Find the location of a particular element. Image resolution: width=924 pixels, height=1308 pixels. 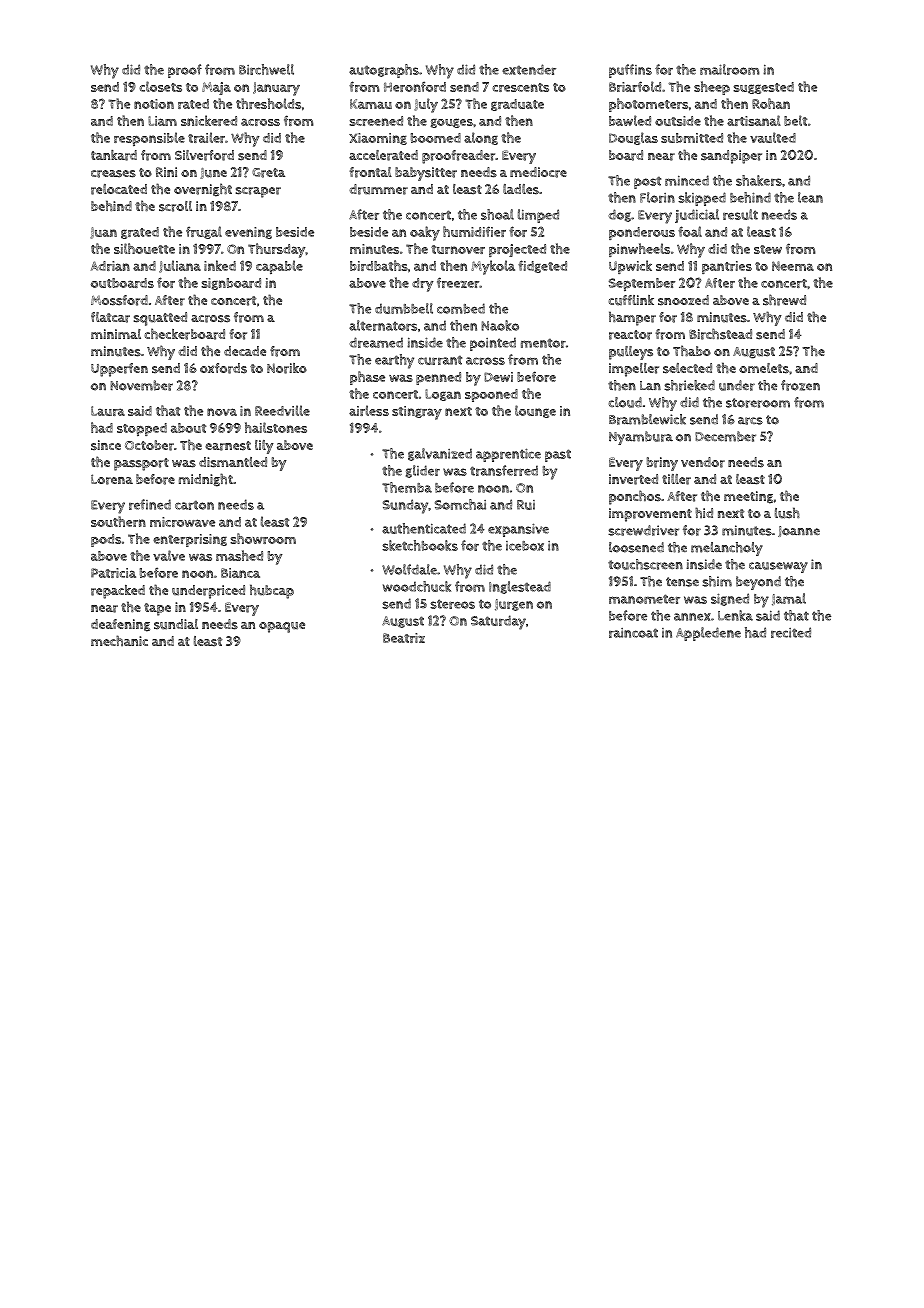

squatted is located at coordinates (160, 319).
